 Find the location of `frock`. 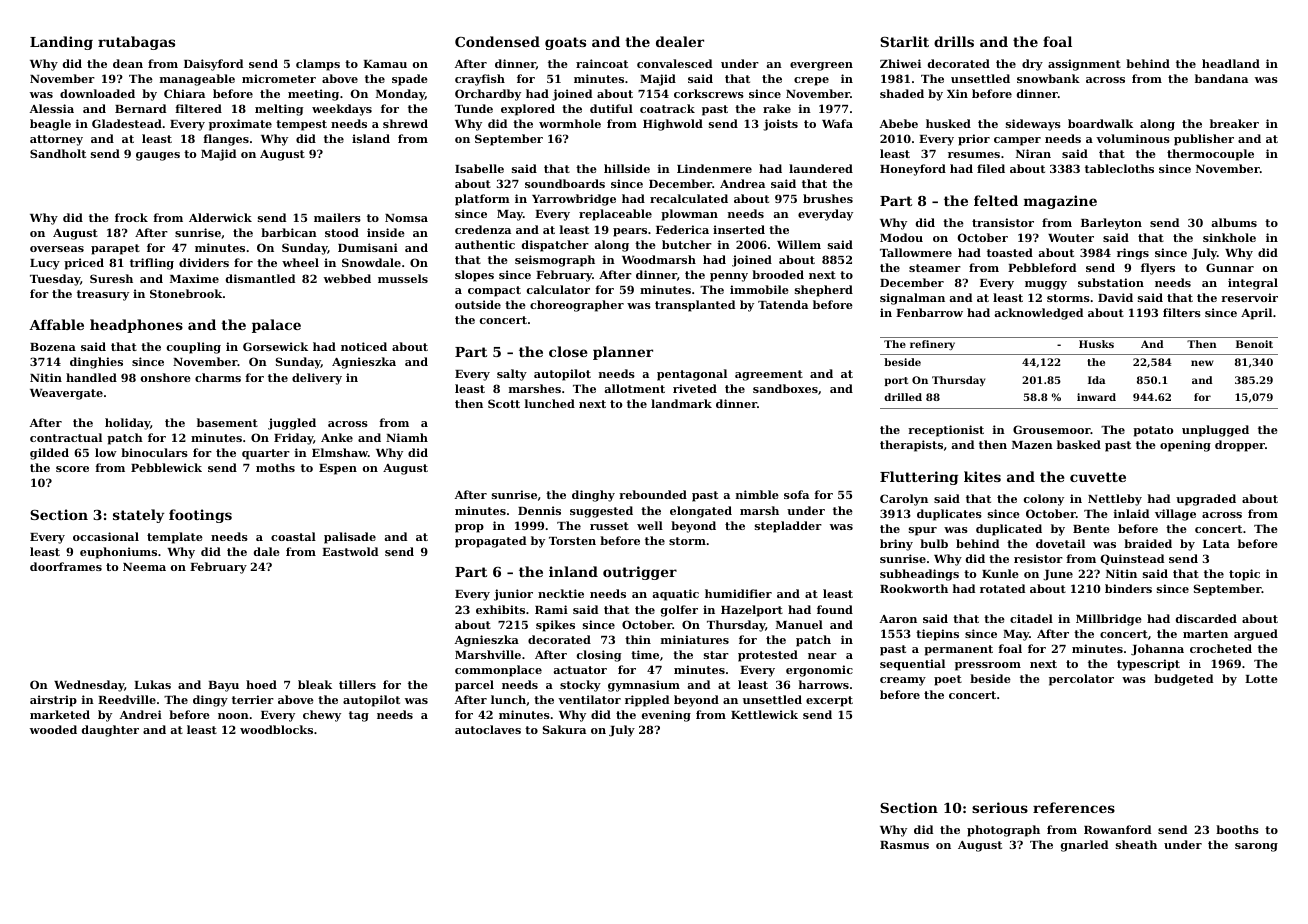

frock is located at coordinates (131, 217).
